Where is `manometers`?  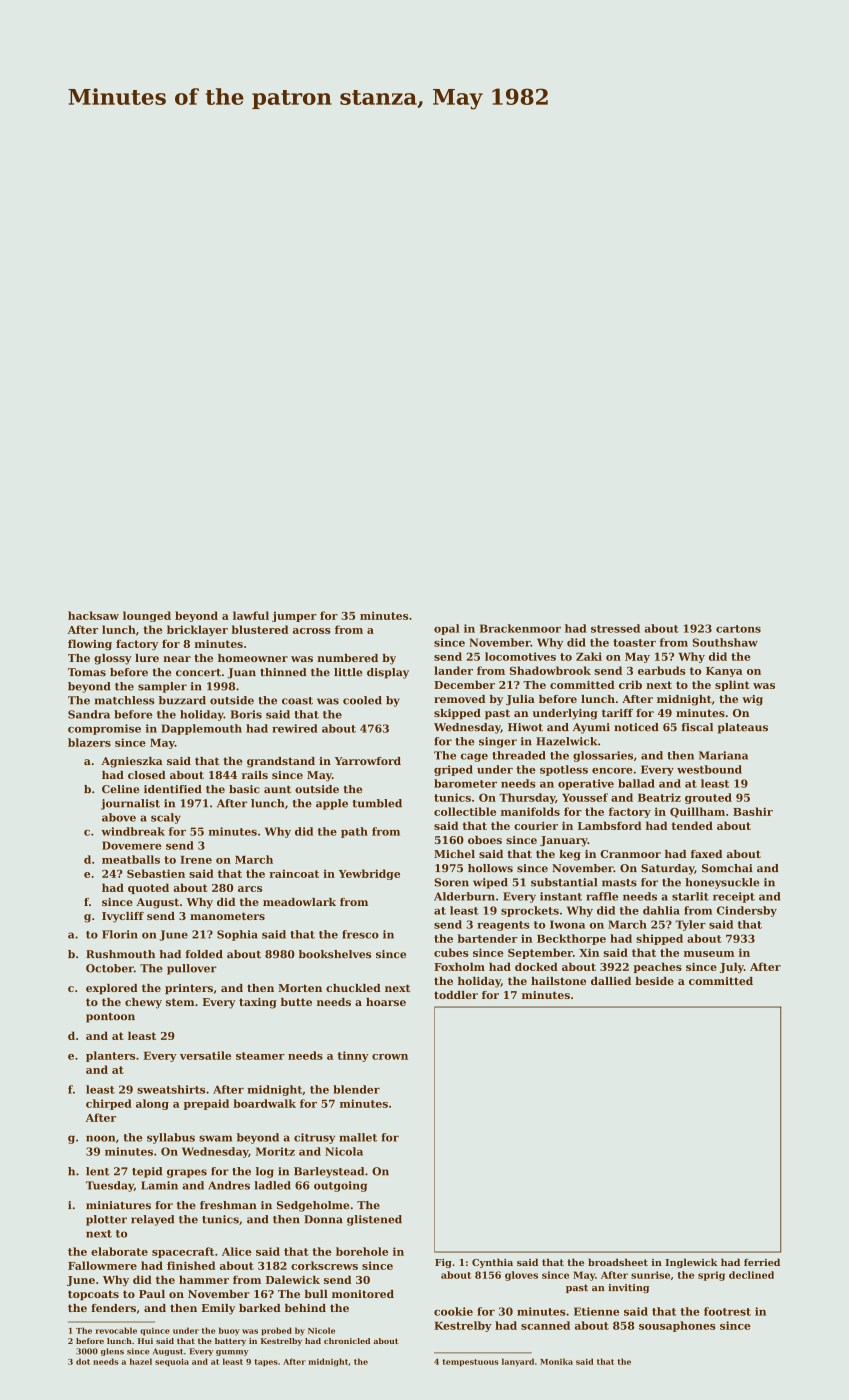
manometers is located at coordinates (227, 916).
